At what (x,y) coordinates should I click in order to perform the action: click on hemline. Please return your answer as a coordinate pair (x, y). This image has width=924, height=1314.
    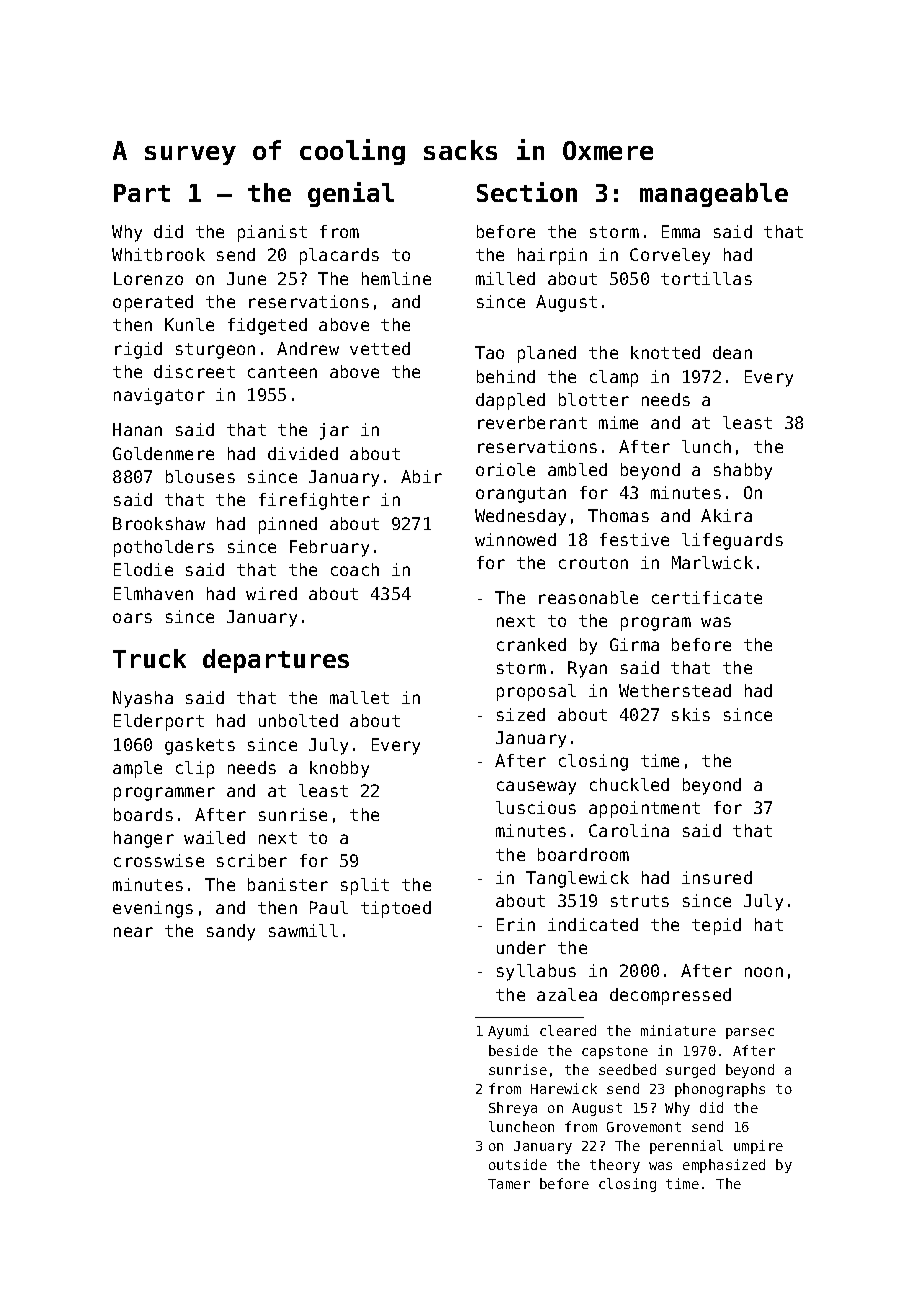
    Looking at the image, I should click on (396, 278).
